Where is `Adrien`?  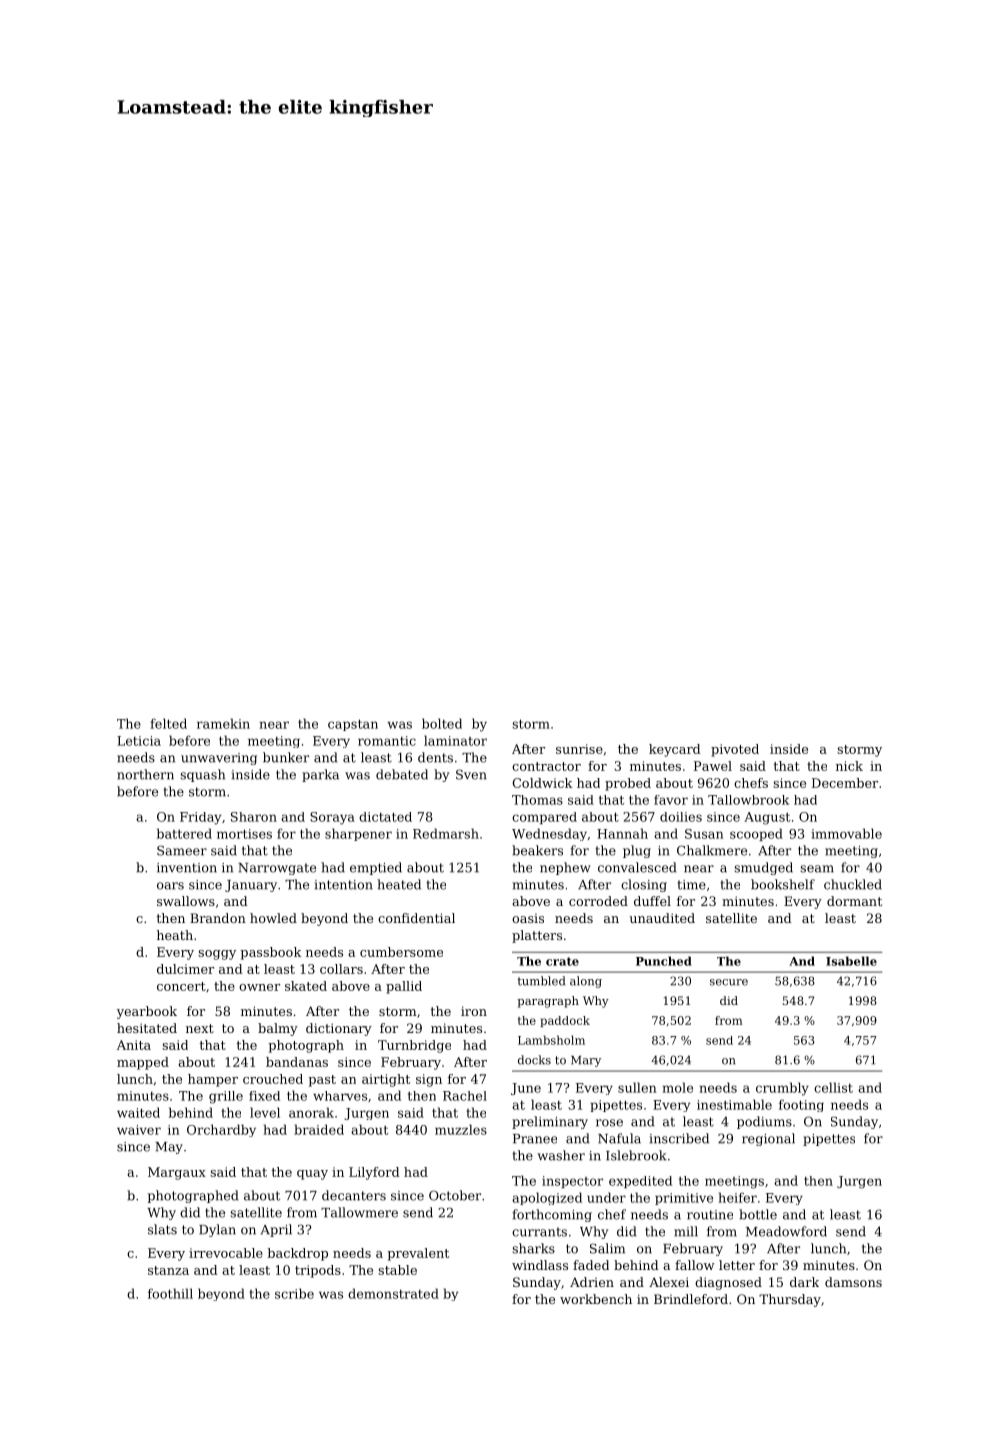 Adrien is located at coordinates (592, 1282).
